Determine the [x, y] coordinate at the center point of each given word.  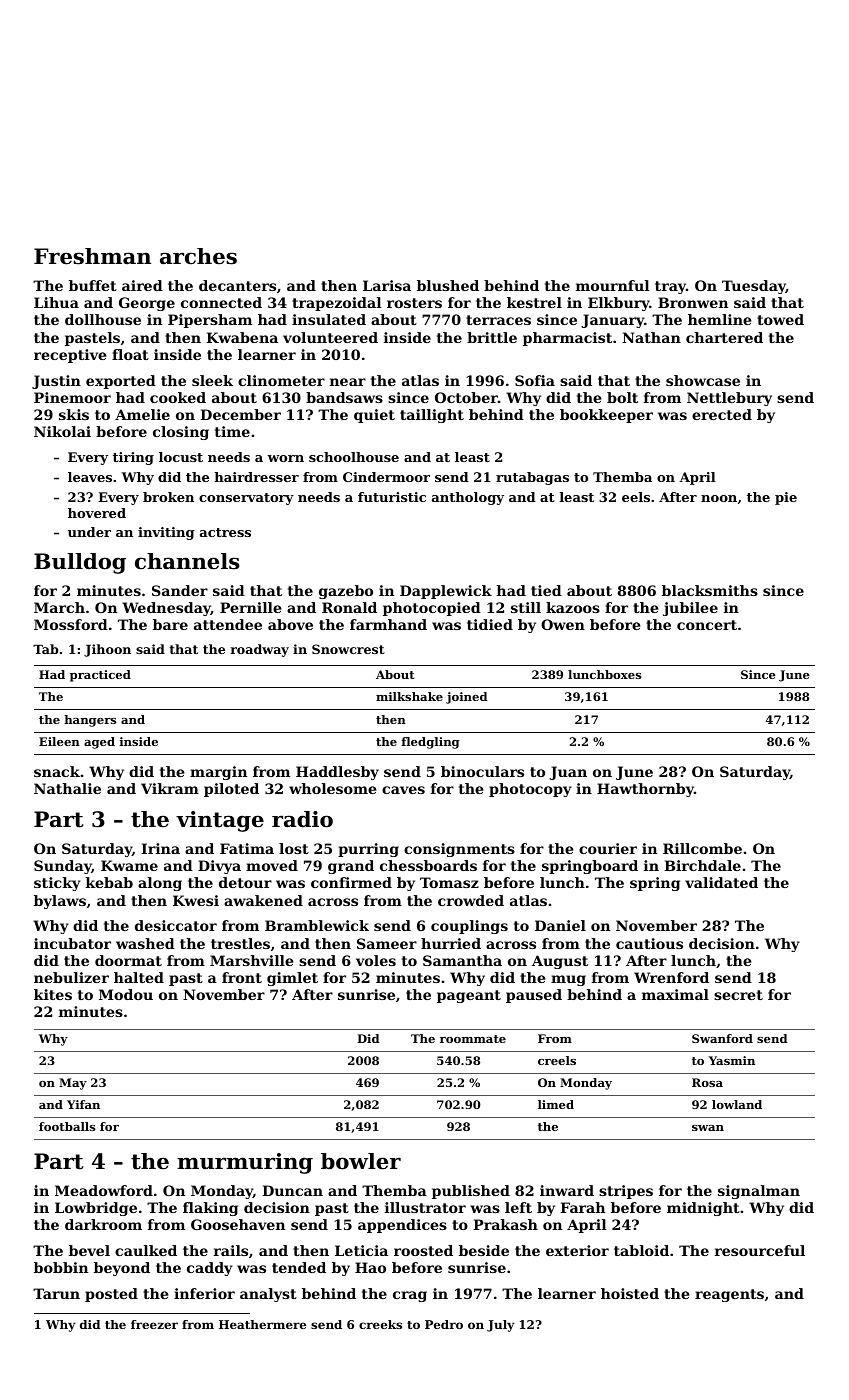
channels [187, 561]
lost [294, 848]
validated [721, 882]
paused [534, 996]
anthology [468, 498]
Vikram [170, 788]
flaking [210, 1209]
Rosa [707, 1082]
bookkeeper [606, 416]
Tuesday [754, 287]
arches [198, 256]
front [242, 977]
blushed [448, 285]
